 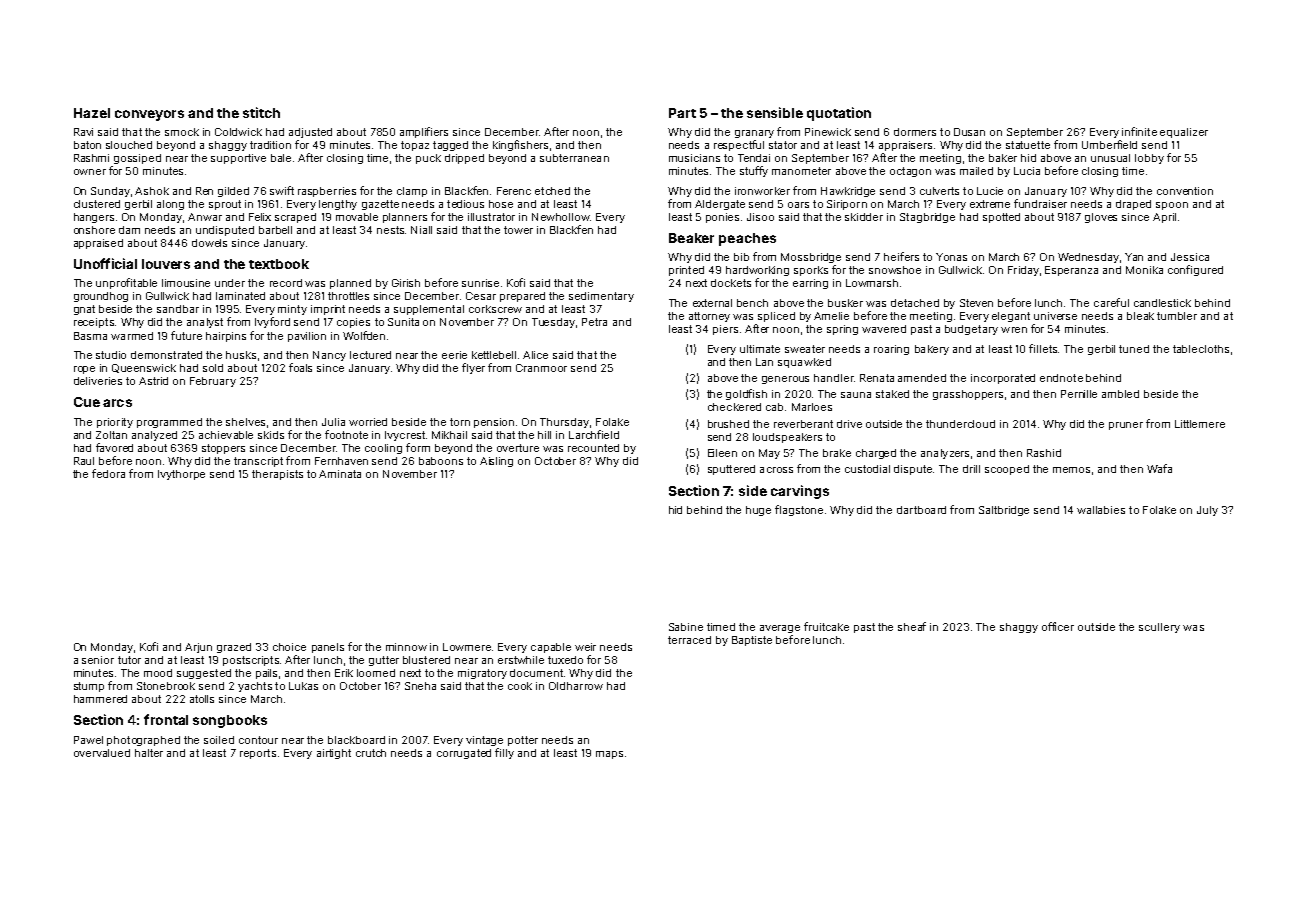 What do you see at coordinates (1058, 626) in the screenshot?
I see `officer` at bounding box center [1058, 626].
